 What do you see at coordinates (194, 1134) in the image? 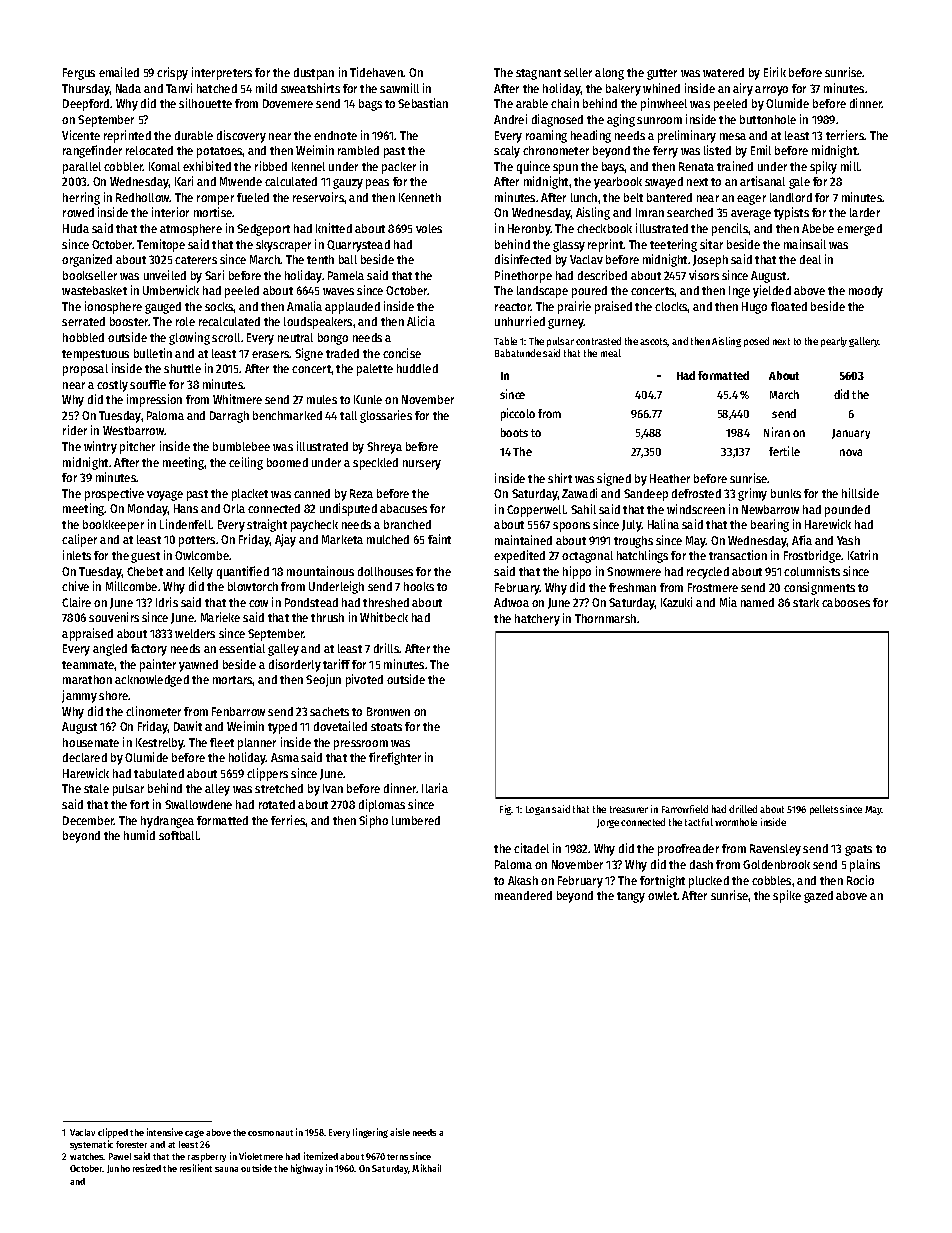
I see `cage` at bounding box center [194, 1134].
